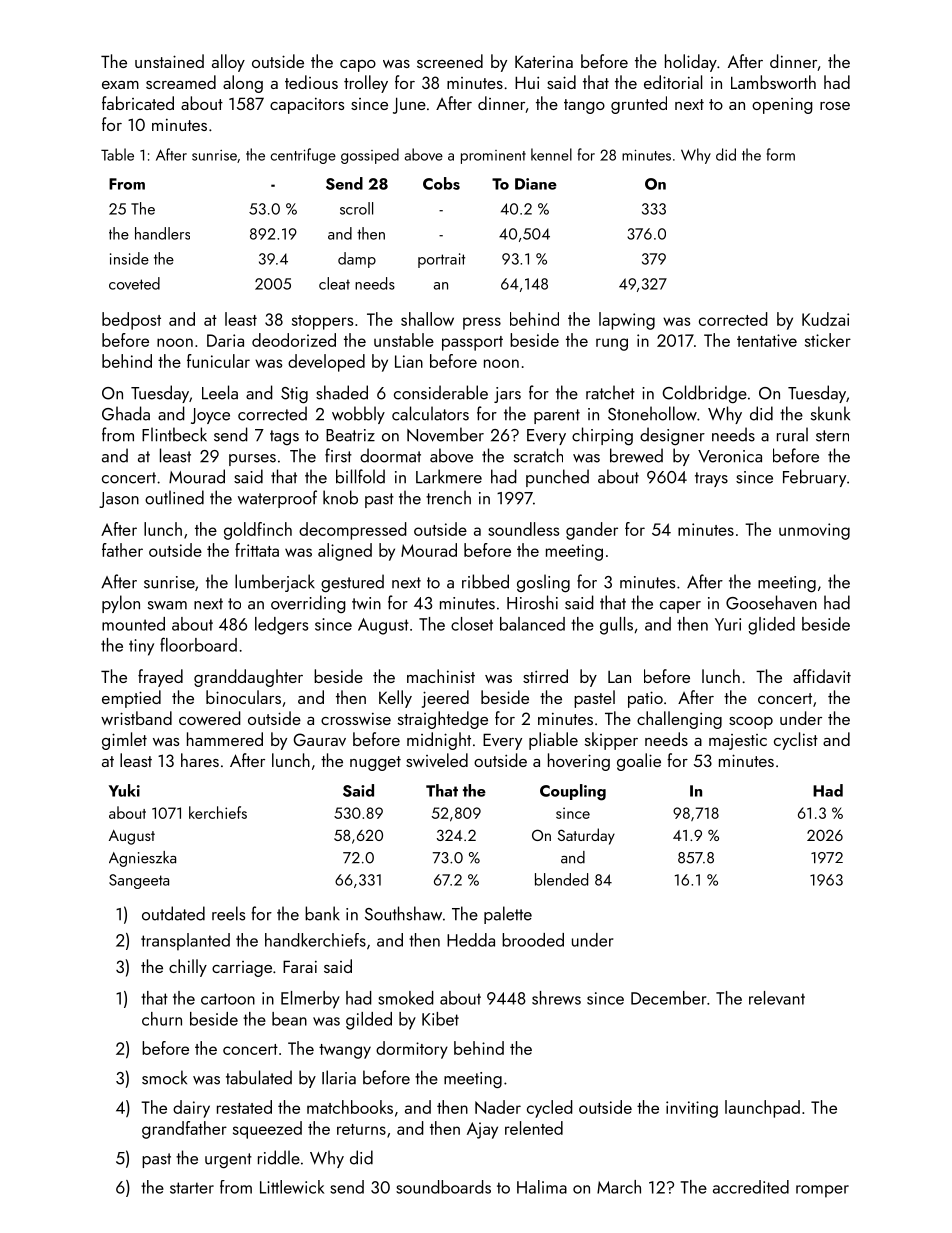 The width and height of the screenshot is (952, 1233). What do you see at coordinates (292, 1187) in the screenshot?
I see `Littlewick` at bounding box center [292, 1187].
